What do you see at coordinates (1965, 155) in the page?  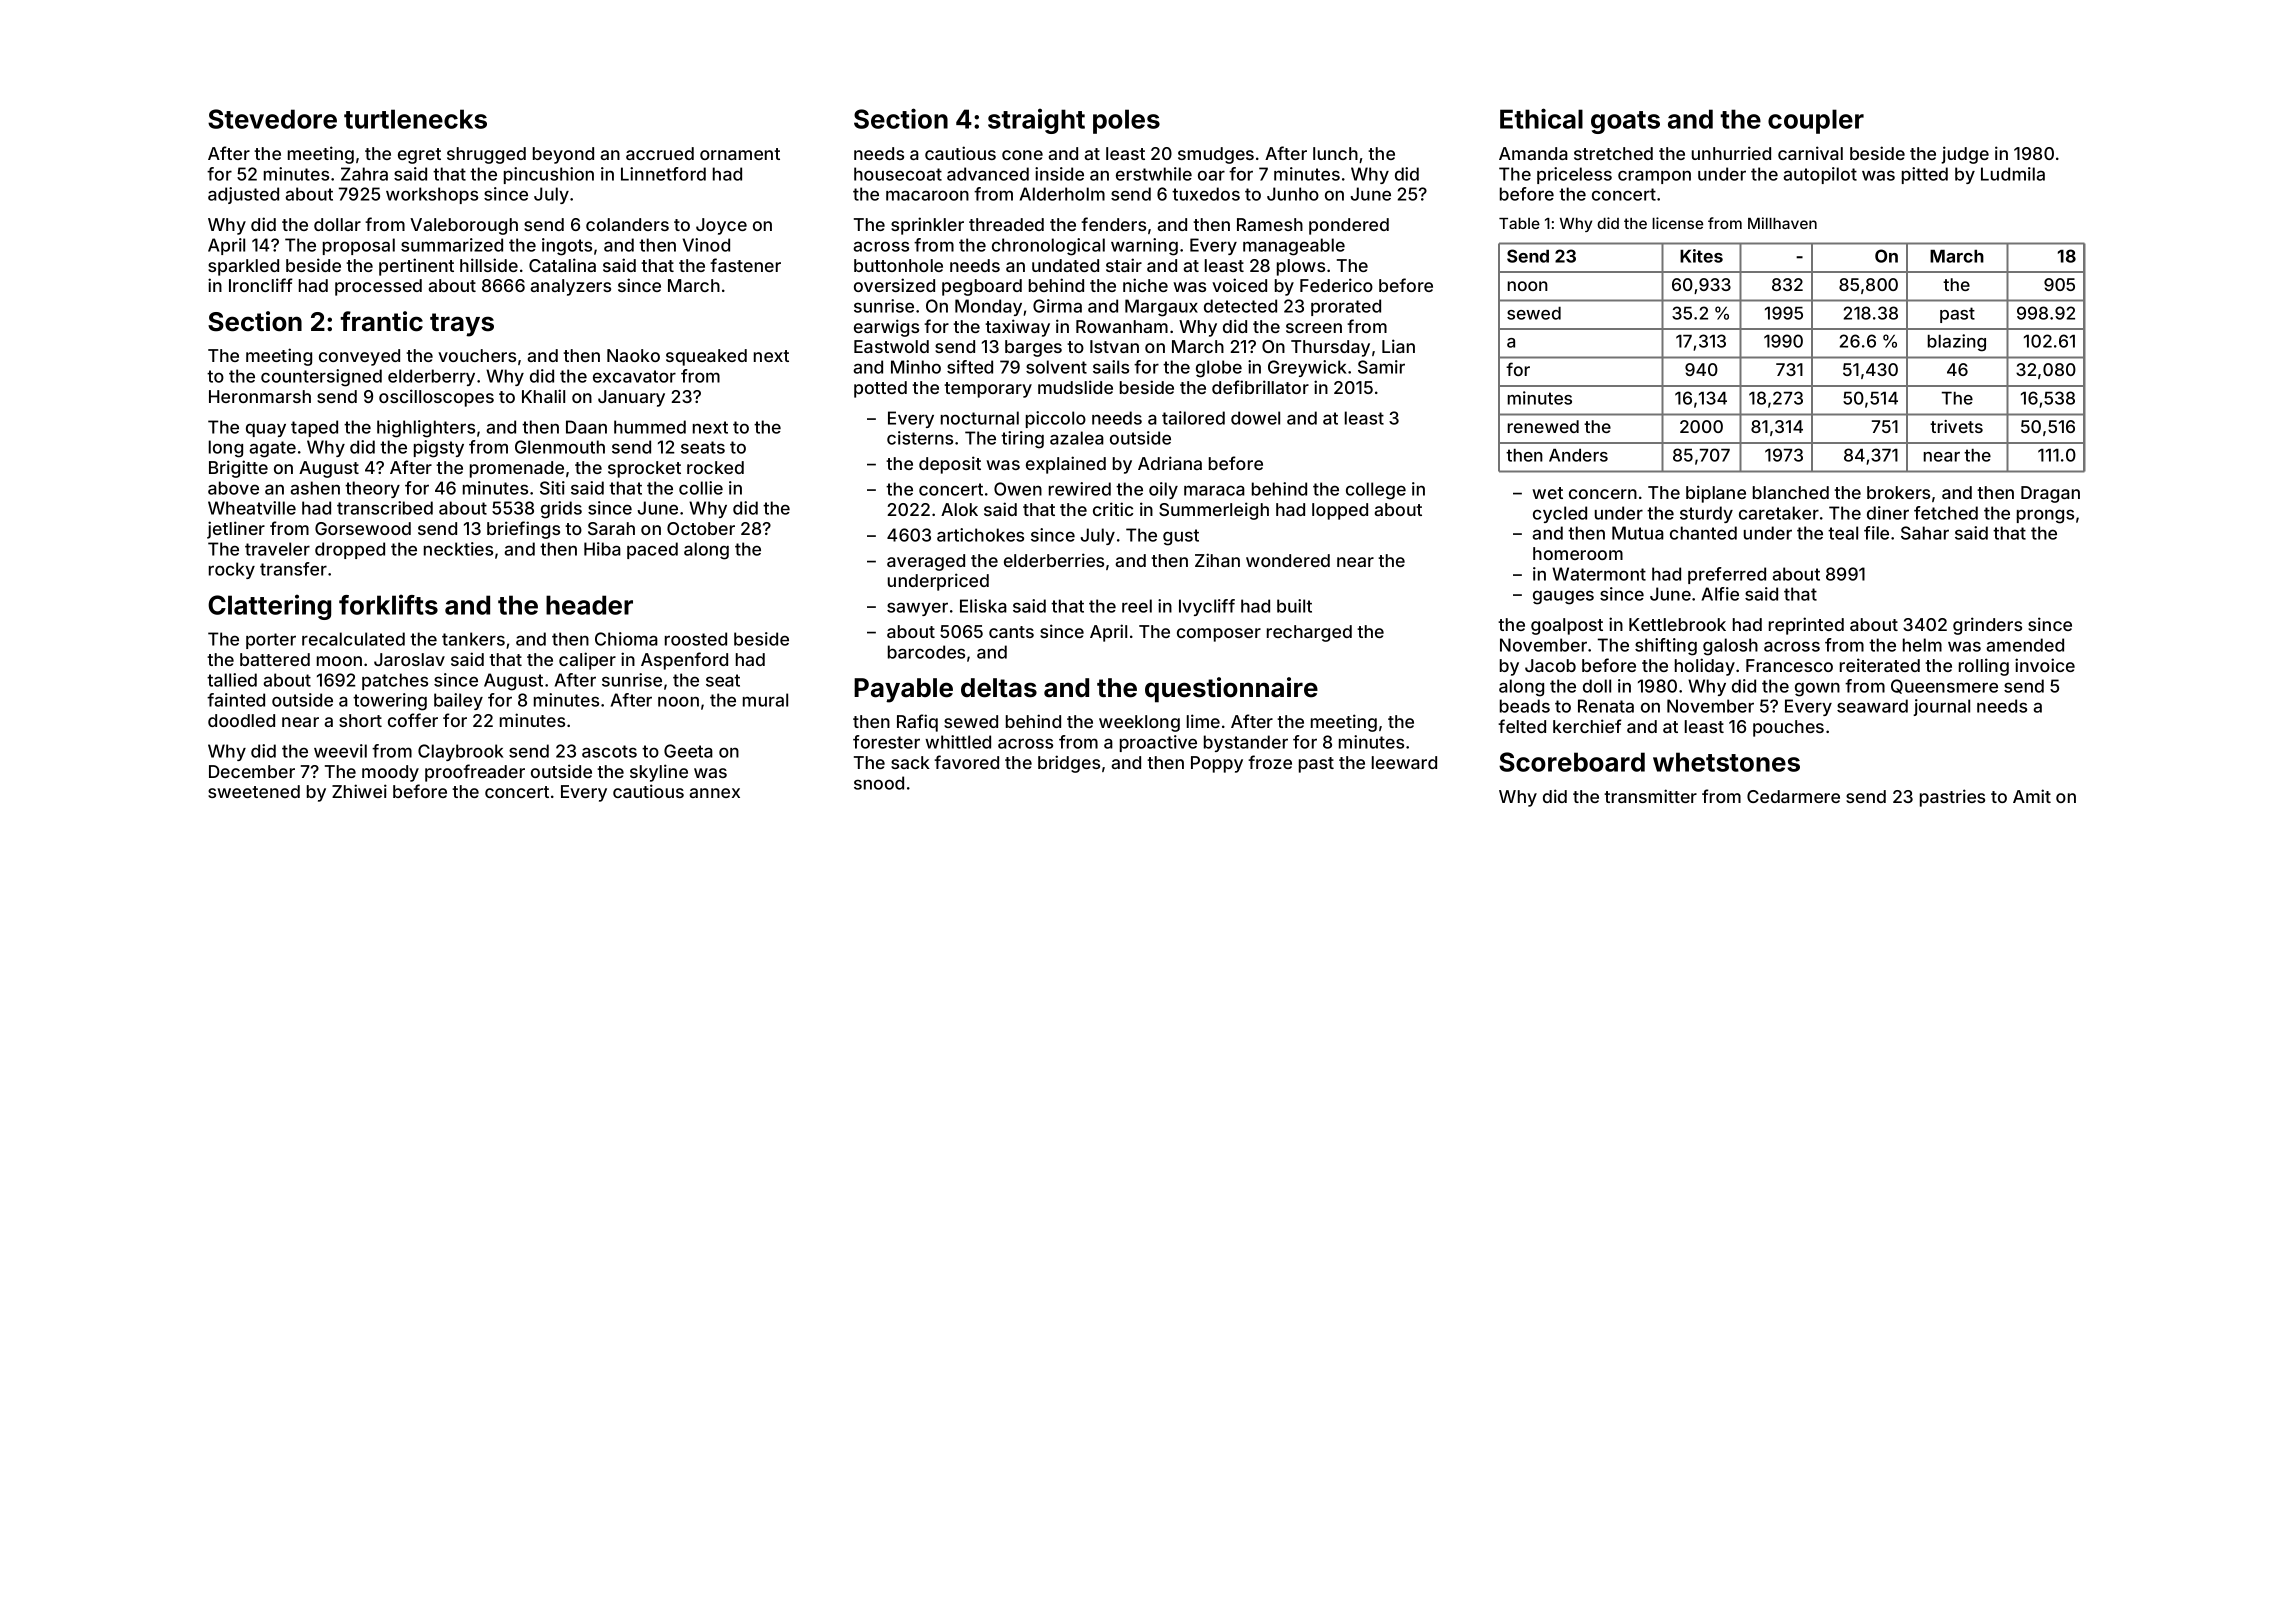 I see `judge` at bounding box center [1965, 155].
